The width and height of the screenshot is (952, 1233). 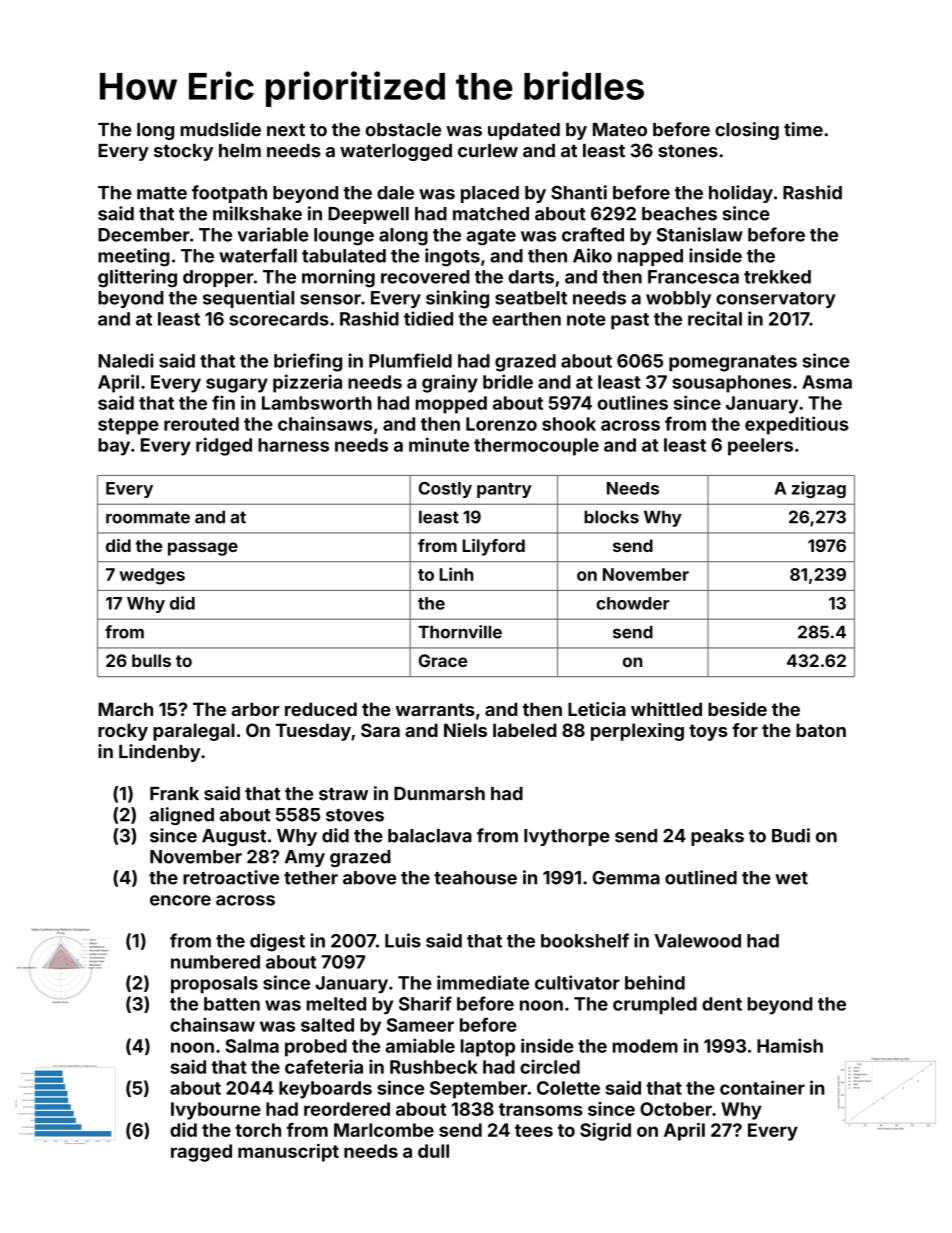 What do you see at coordinates (433, 1151) in the screenshot?
I see `dull` at bounding box center [433, 1151].
